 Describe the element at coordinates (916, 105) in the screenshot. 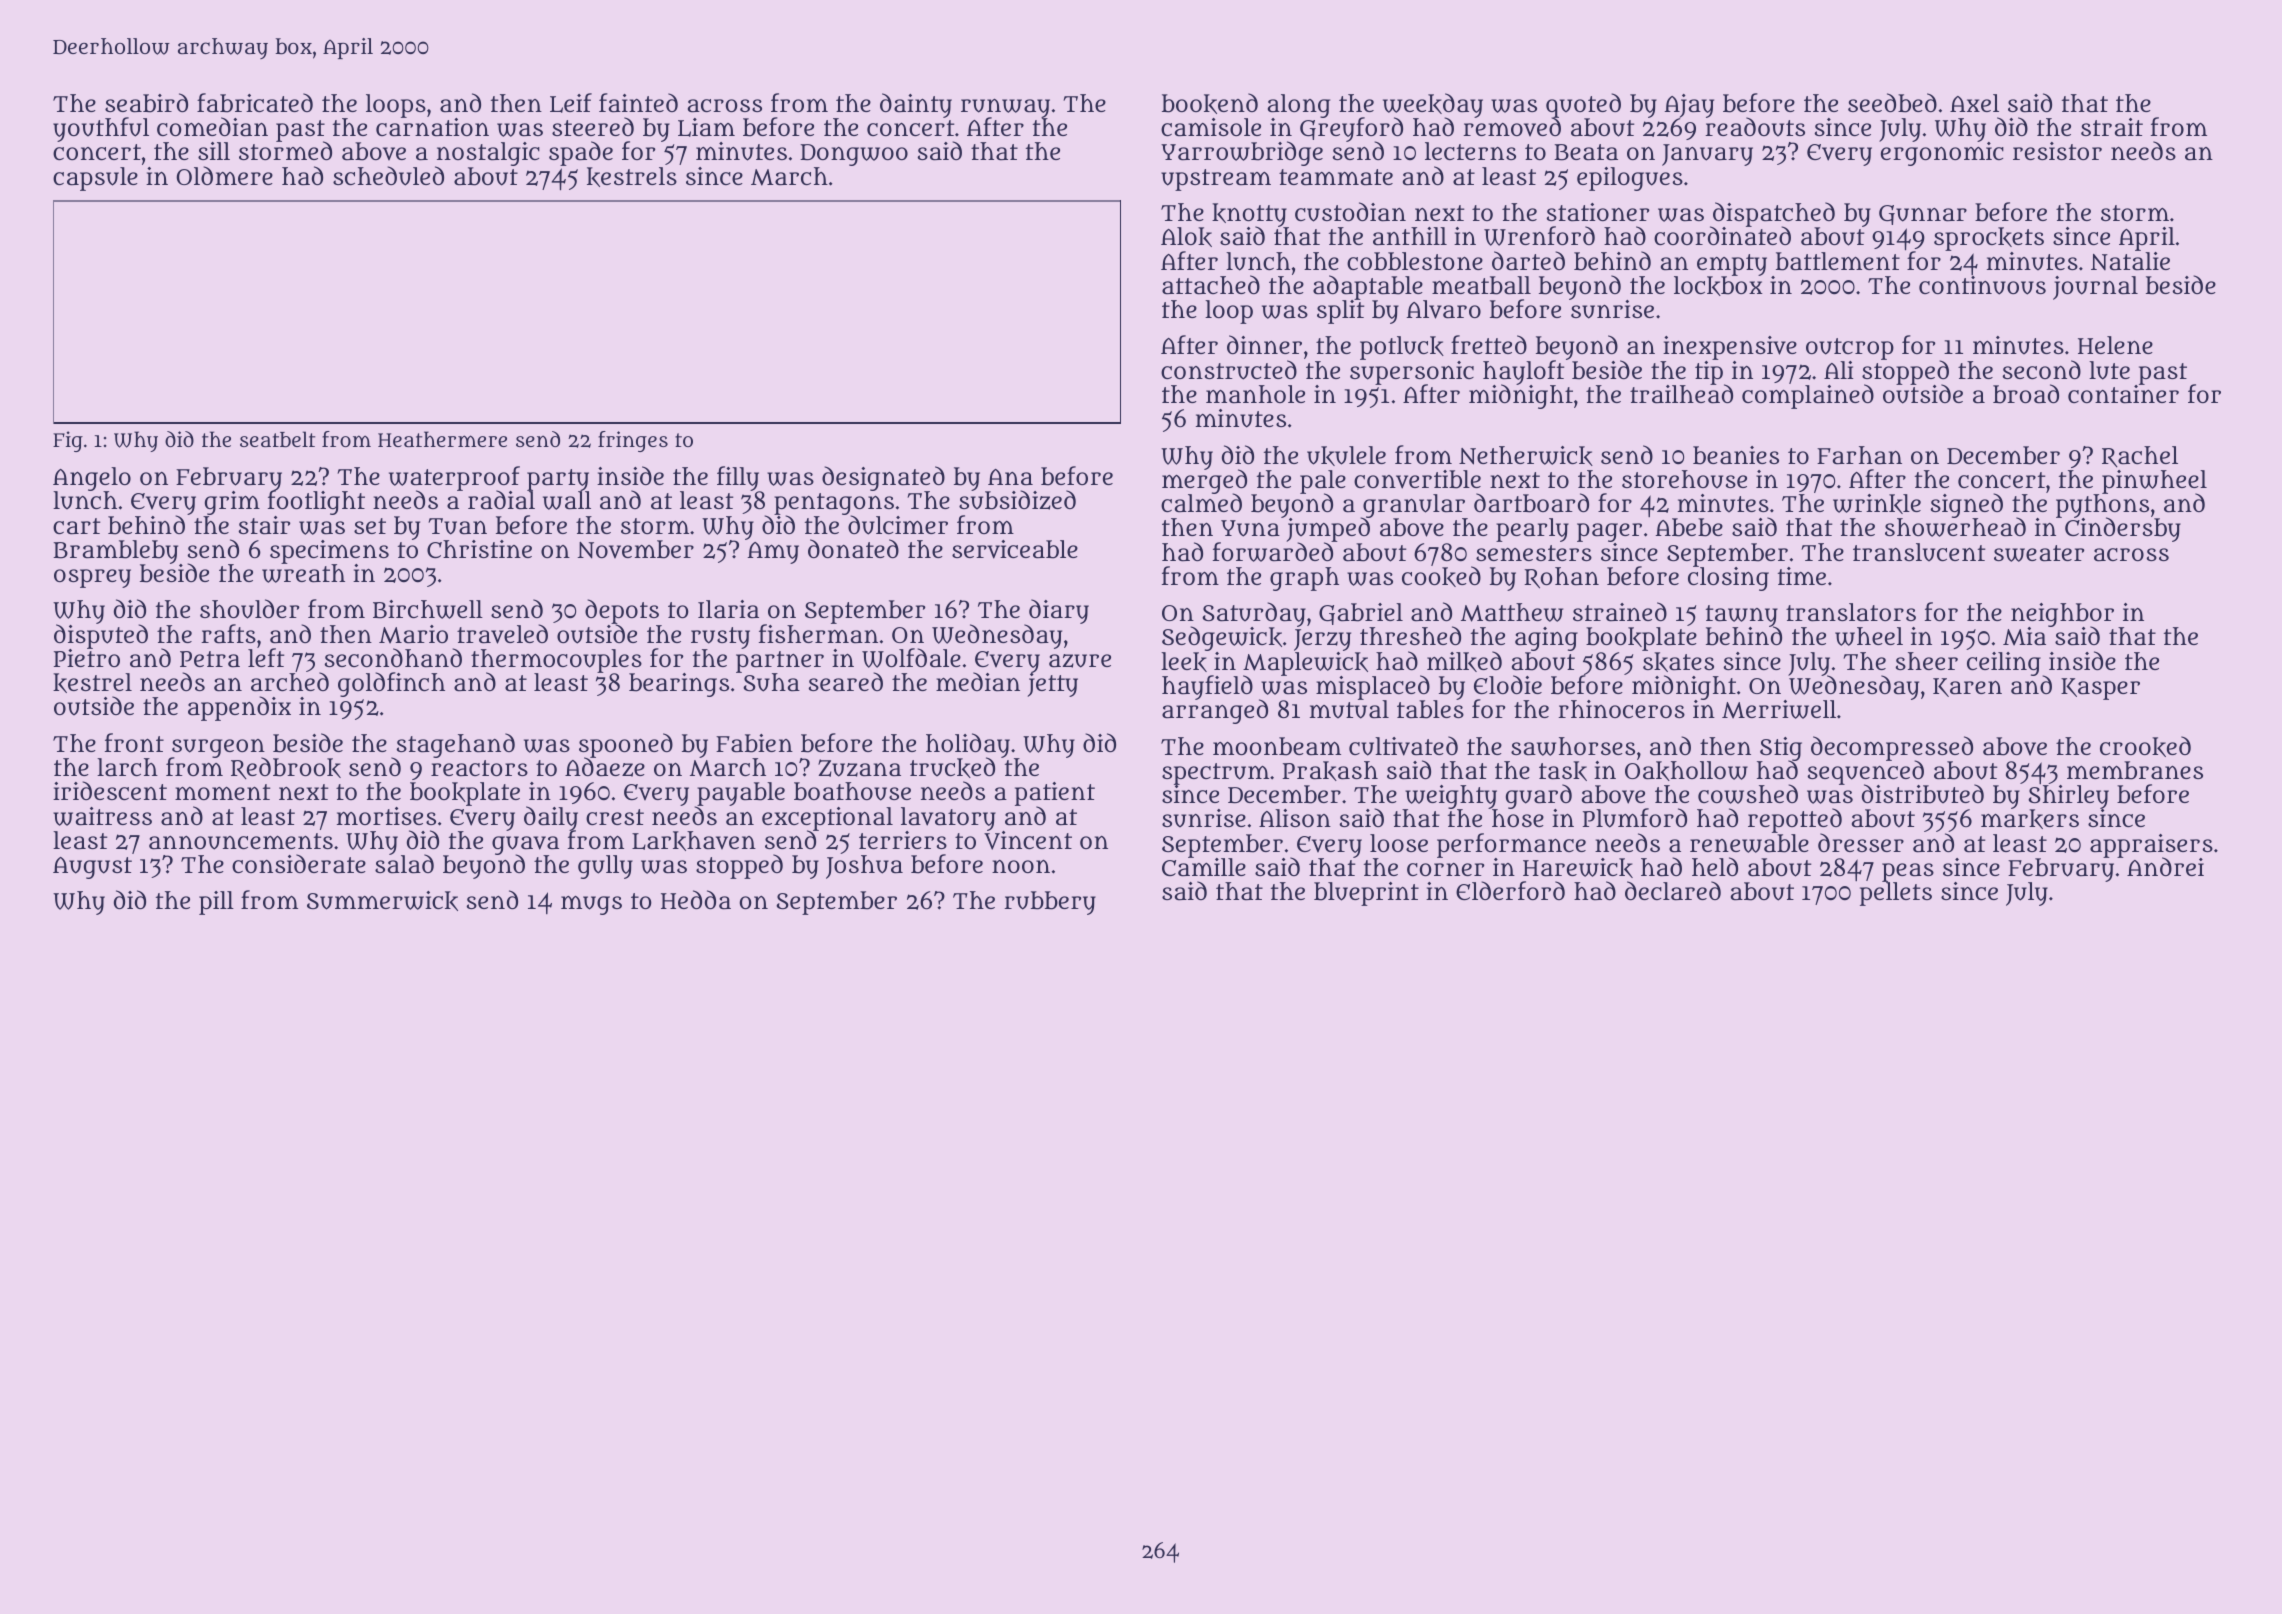

I see `dainty` at that location.
